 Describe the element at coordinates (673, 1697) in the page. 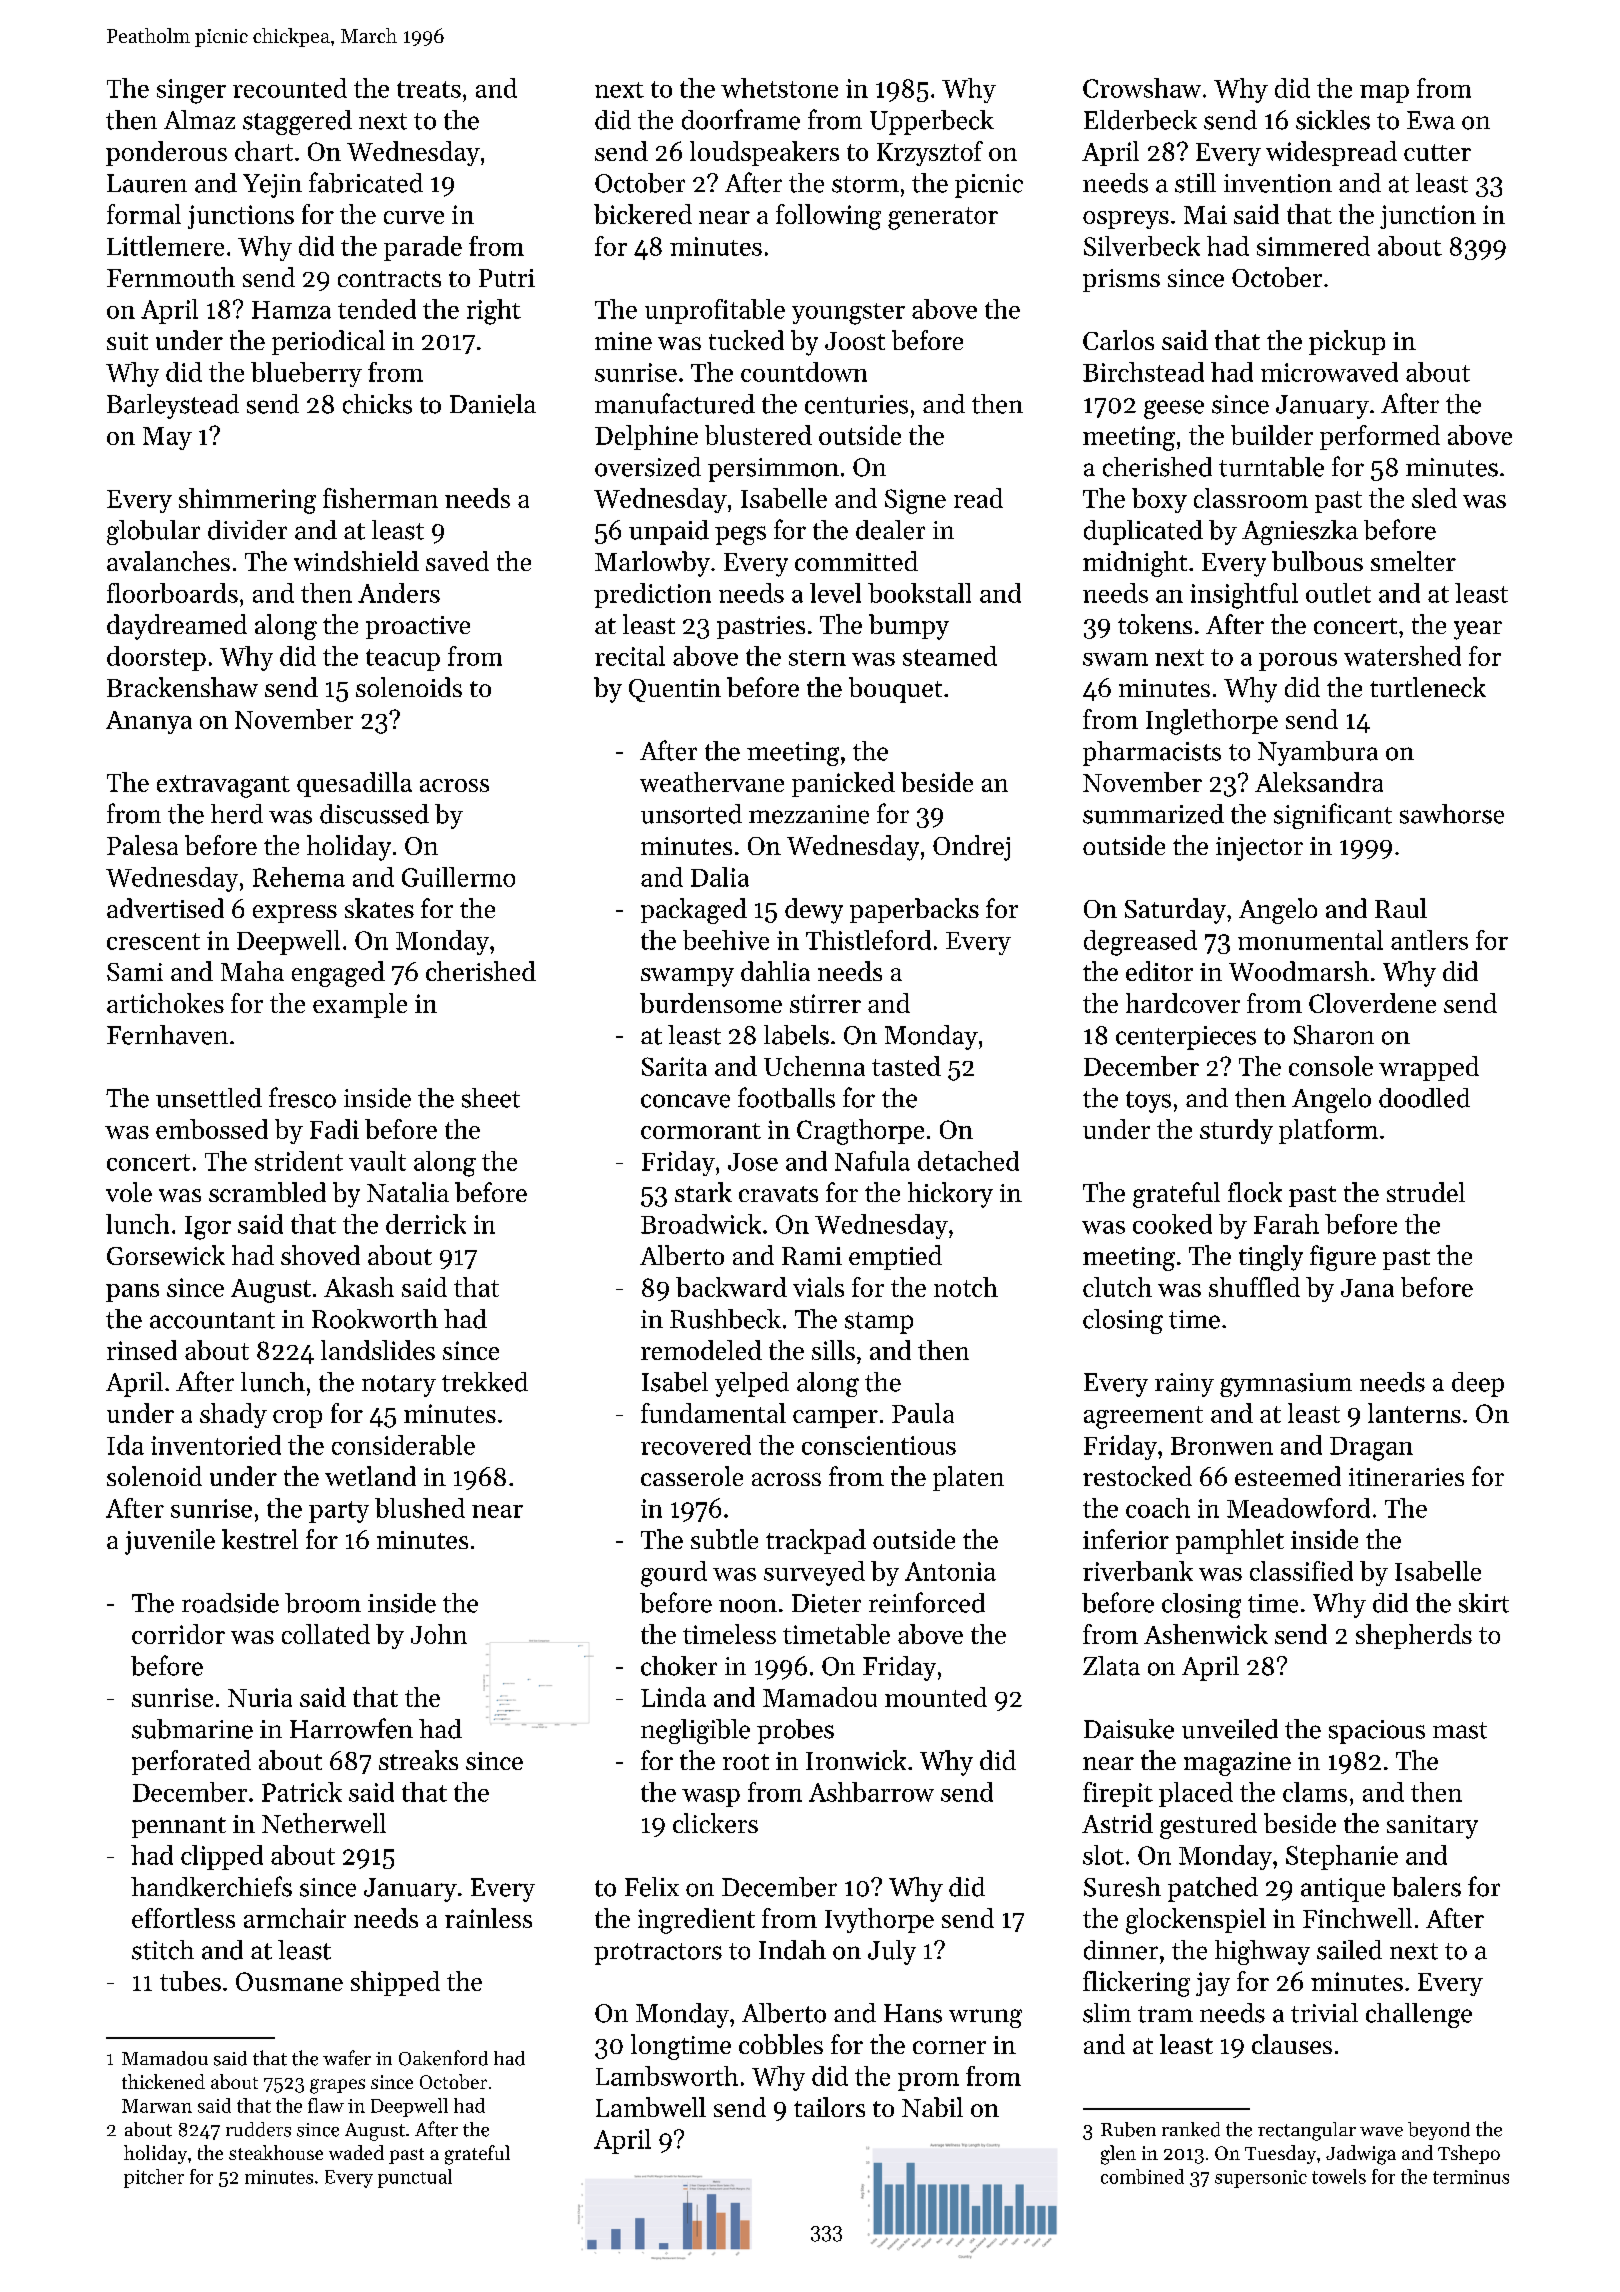

I see `Linda` at that location.
